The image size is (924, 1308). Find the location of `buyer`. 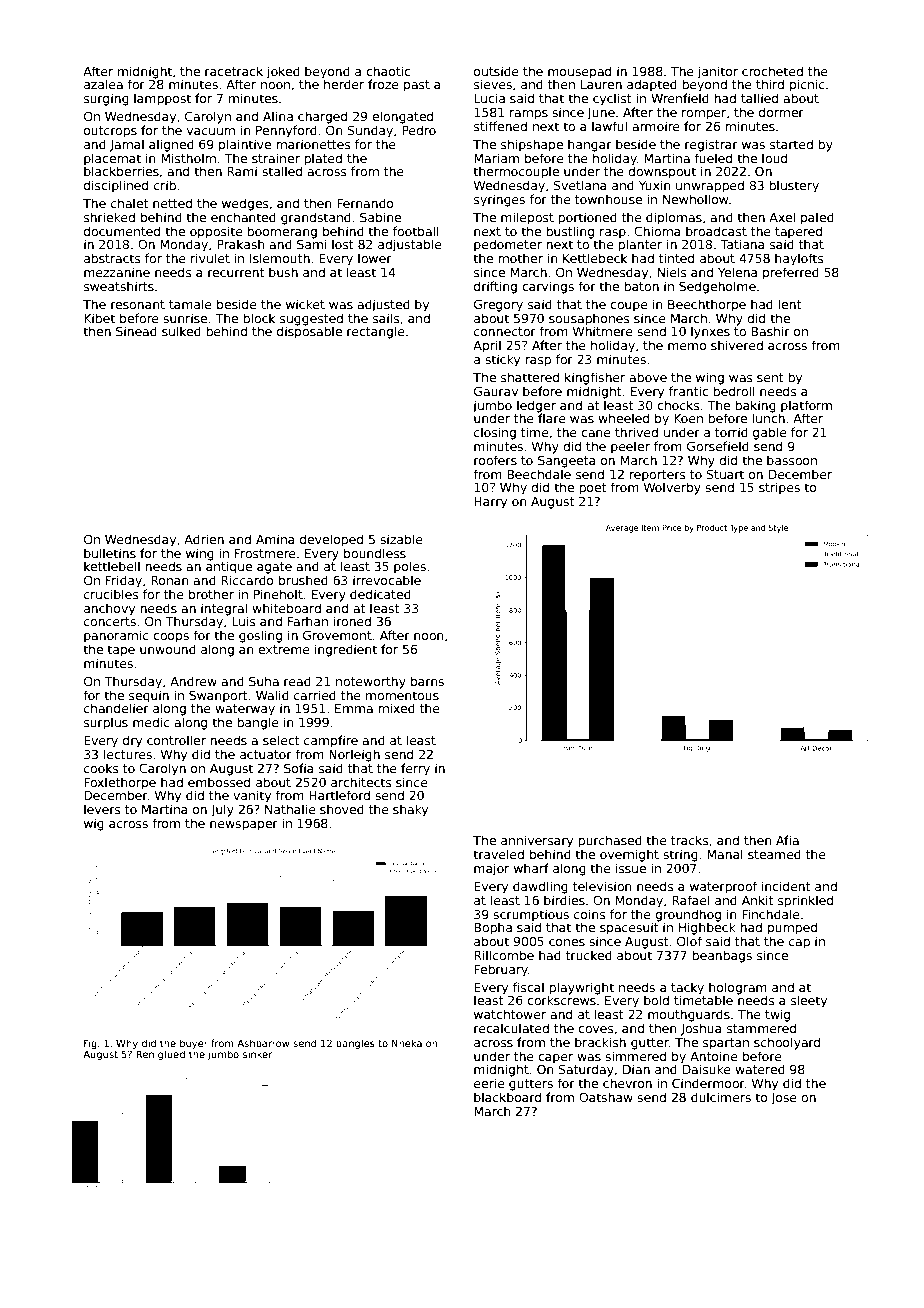

buyer is located at coordinates (194, 1044).
